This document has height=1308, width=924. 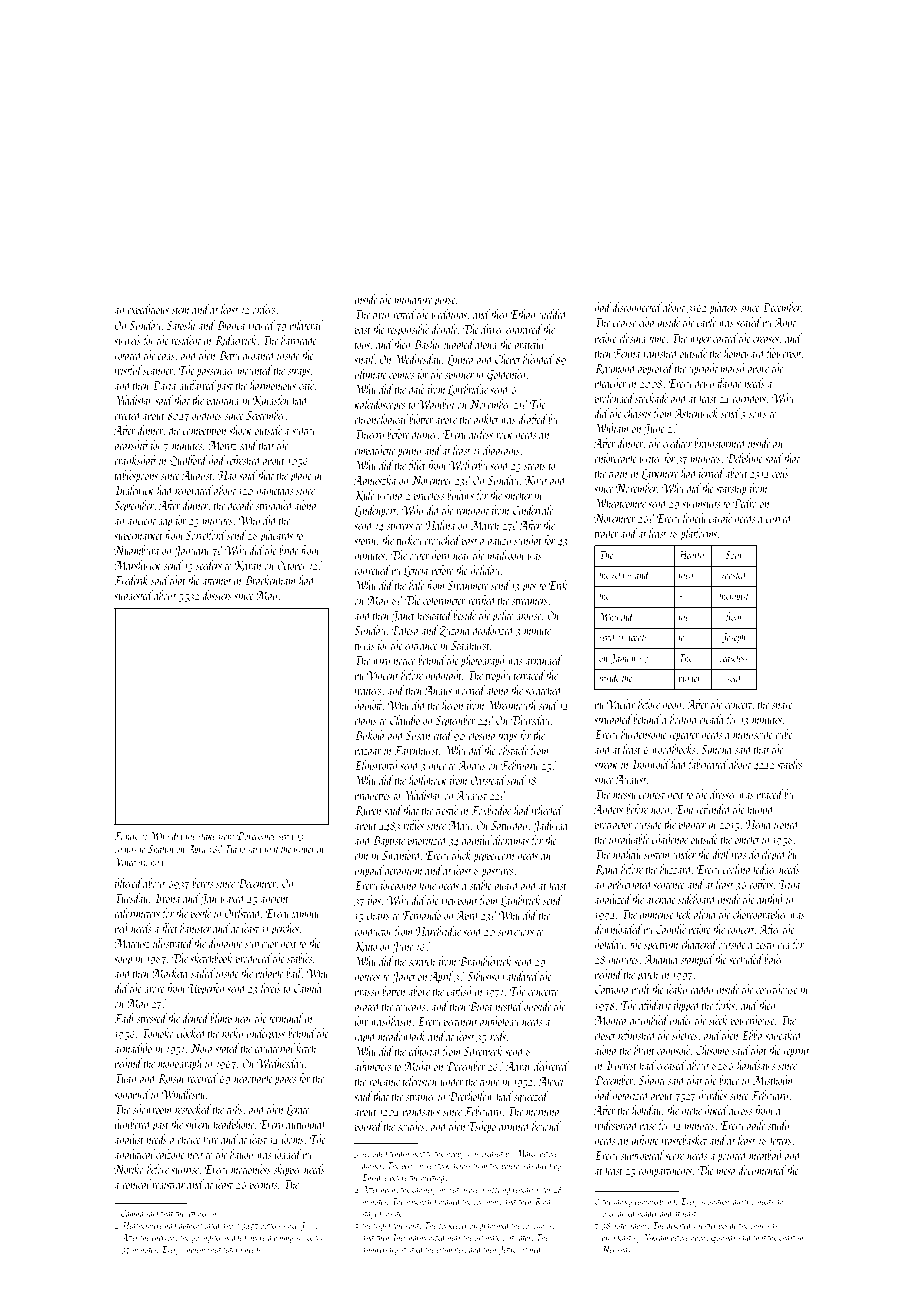 I want to click on Elmsworth, so click(x=375, y=765).
